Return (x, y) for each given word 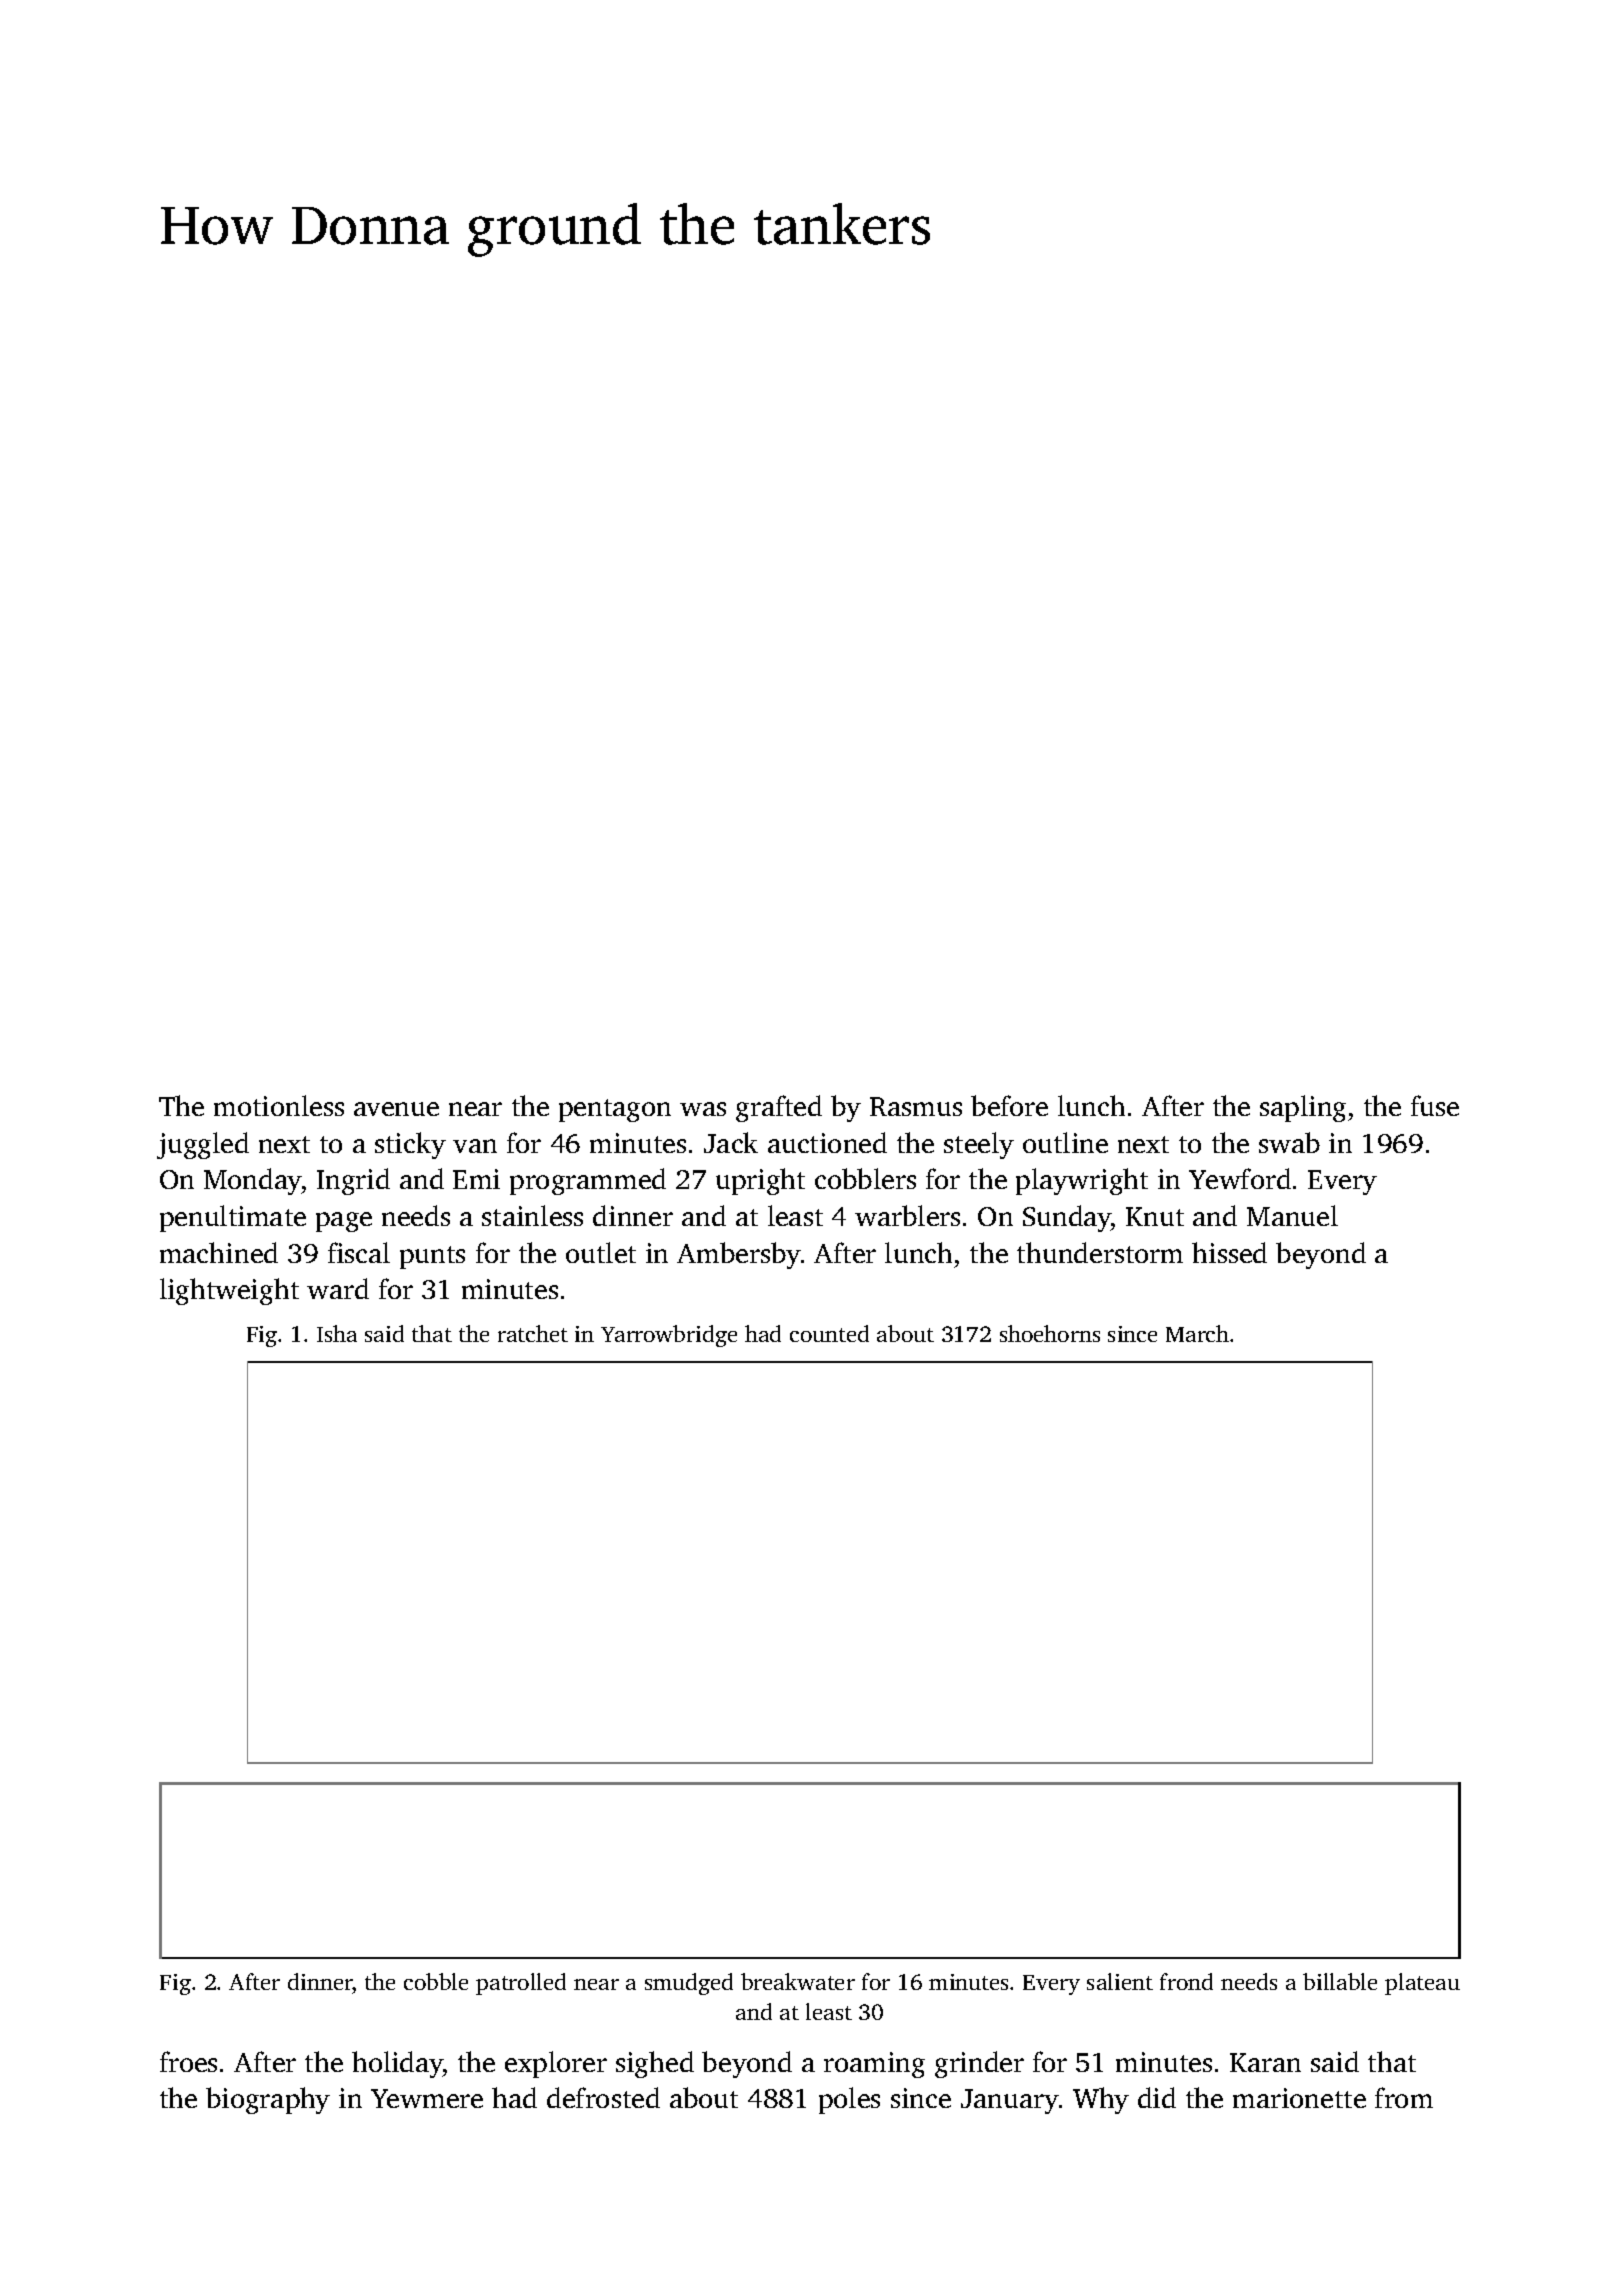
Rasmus (916, 1106)
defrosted (603, 2097)
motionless (279, 1105)
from (1404, 2097)
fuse (1435, 1105)
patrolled (521, 1984)
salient (1120, 1981)
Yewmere (427, 2098)
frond (1186, 1981)
